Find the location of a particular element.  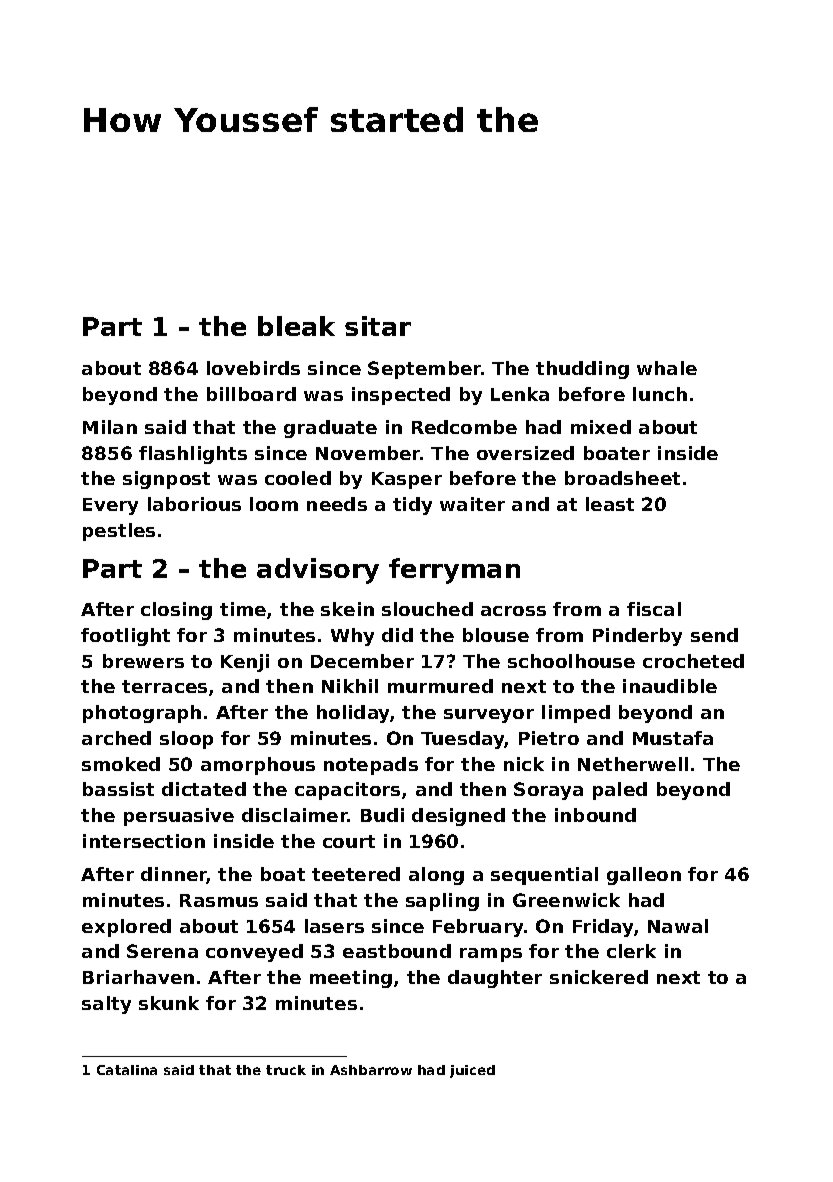

whale is located at coordinates (667, 368).
